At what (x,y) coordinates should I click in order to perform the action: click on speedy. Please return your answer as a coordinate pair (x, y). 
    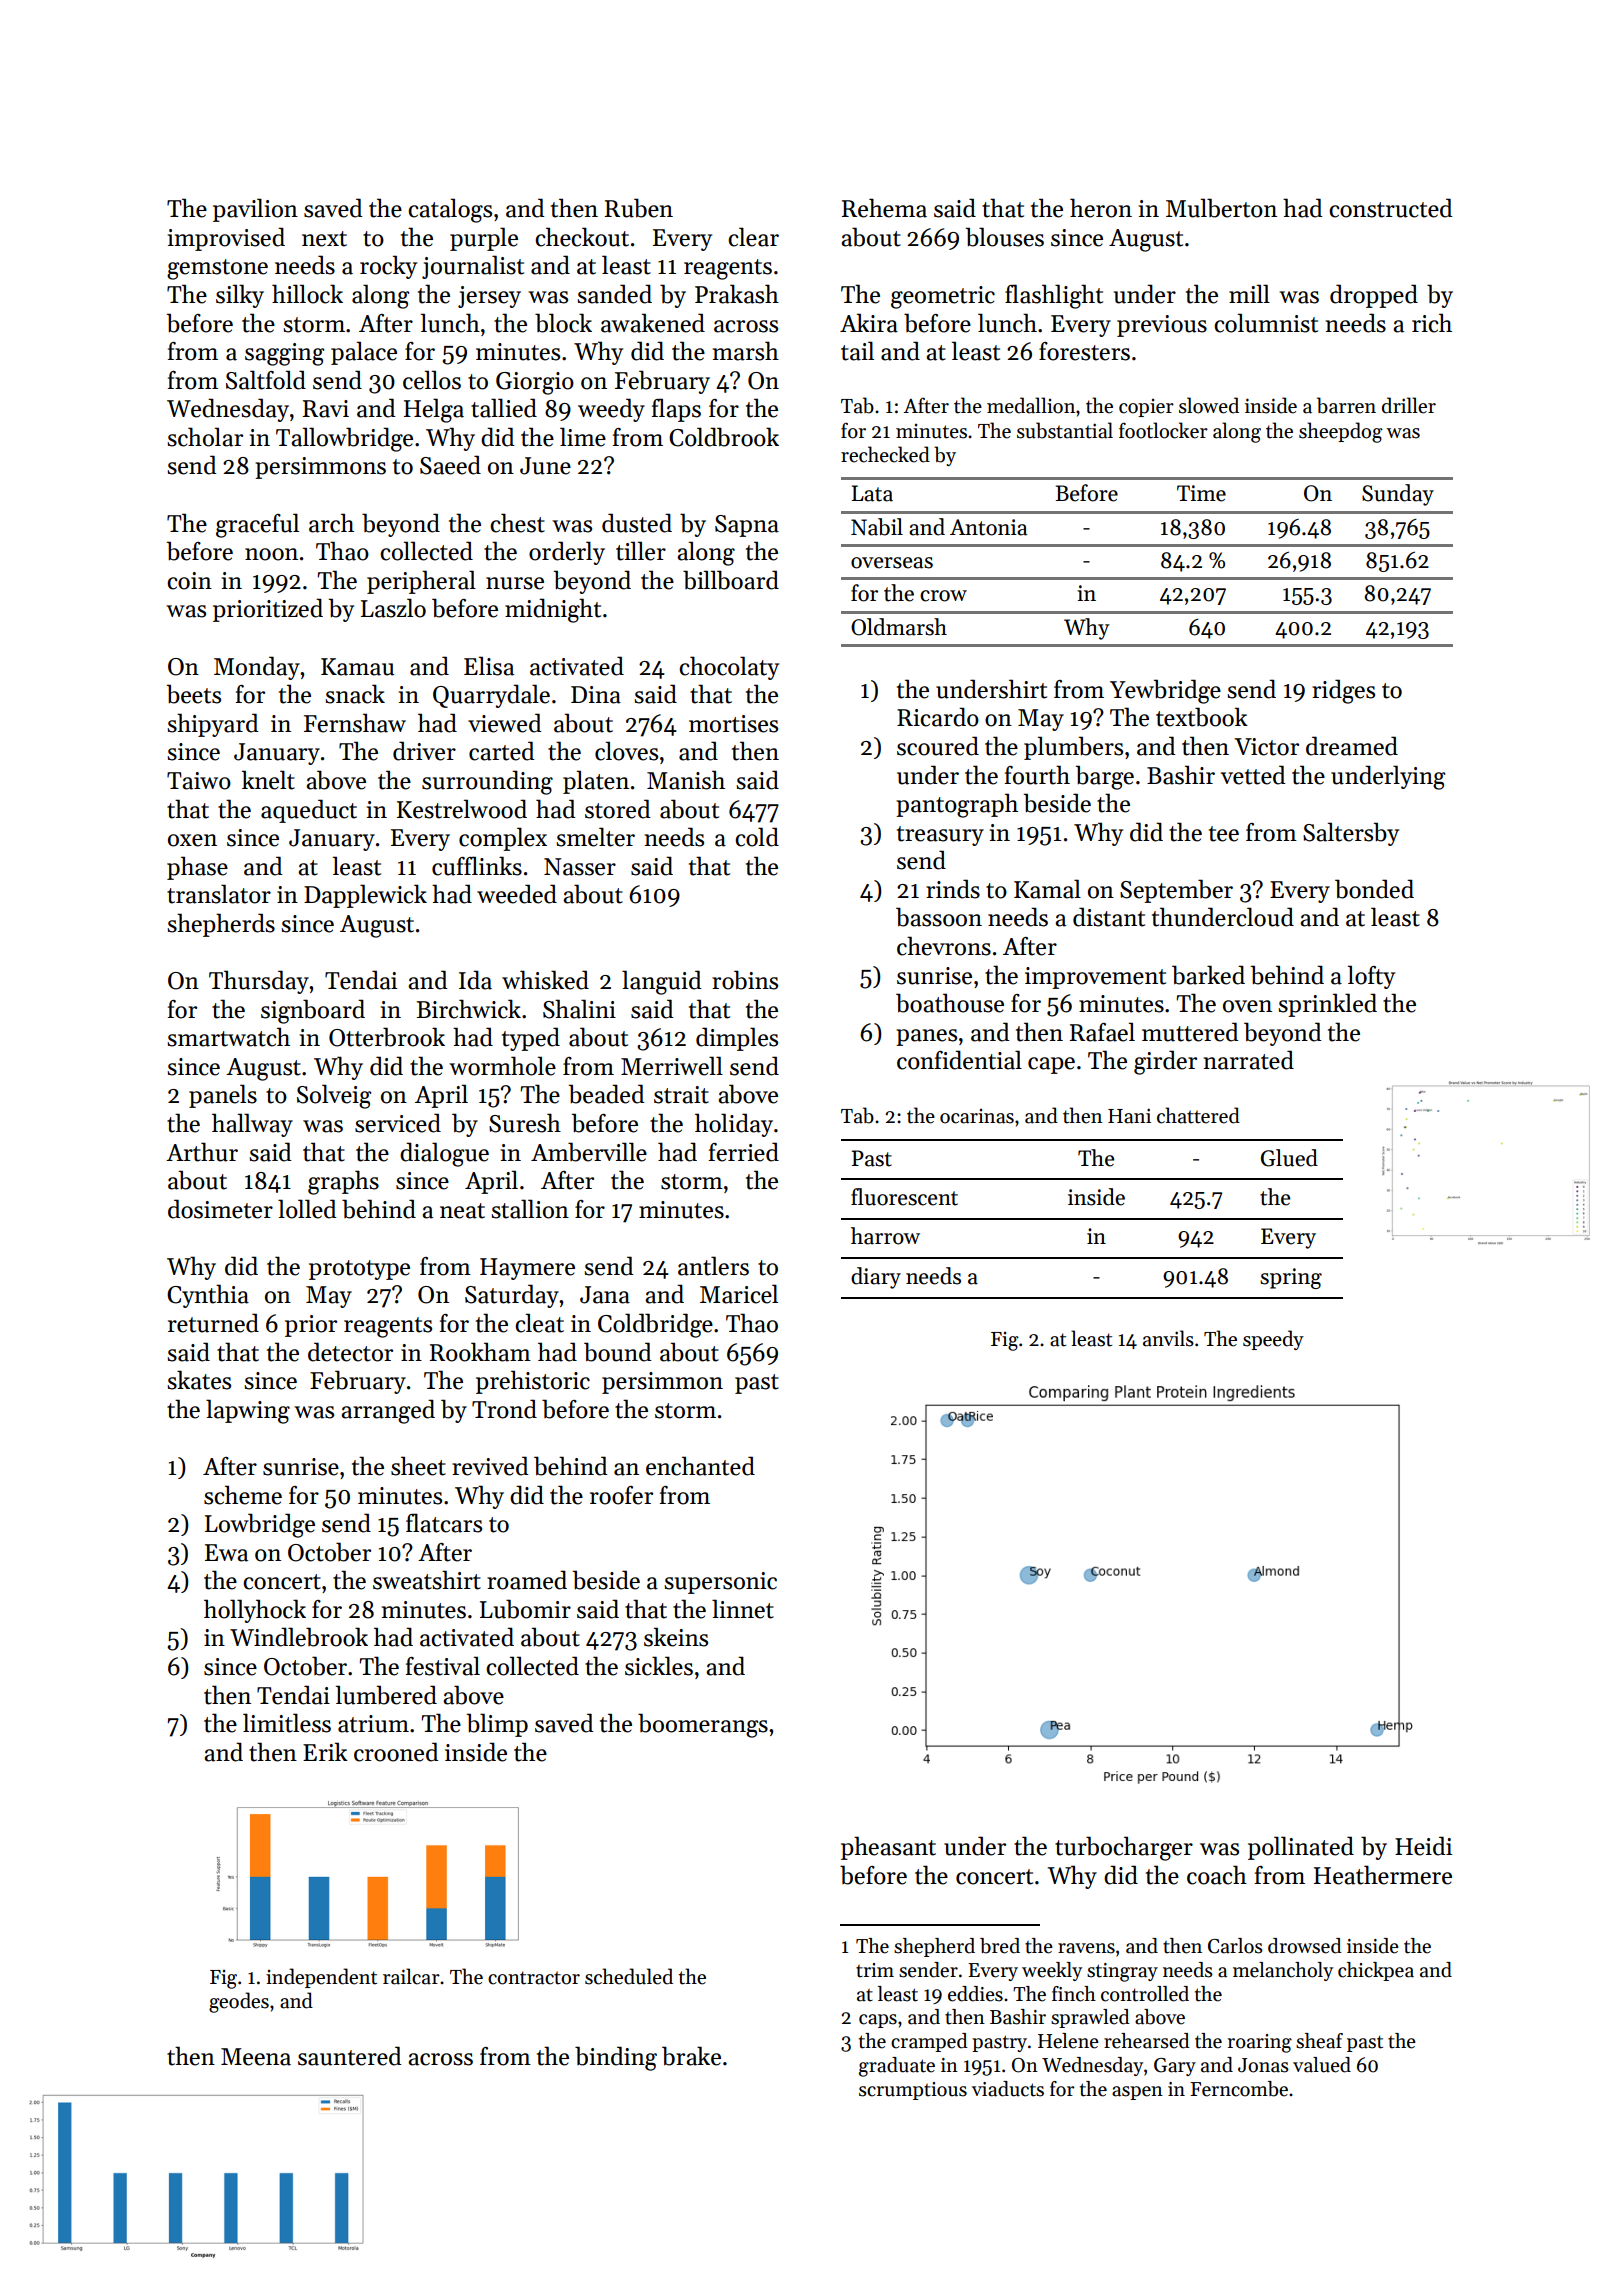
    Looking at the image, I should click on (1273, 1340).
